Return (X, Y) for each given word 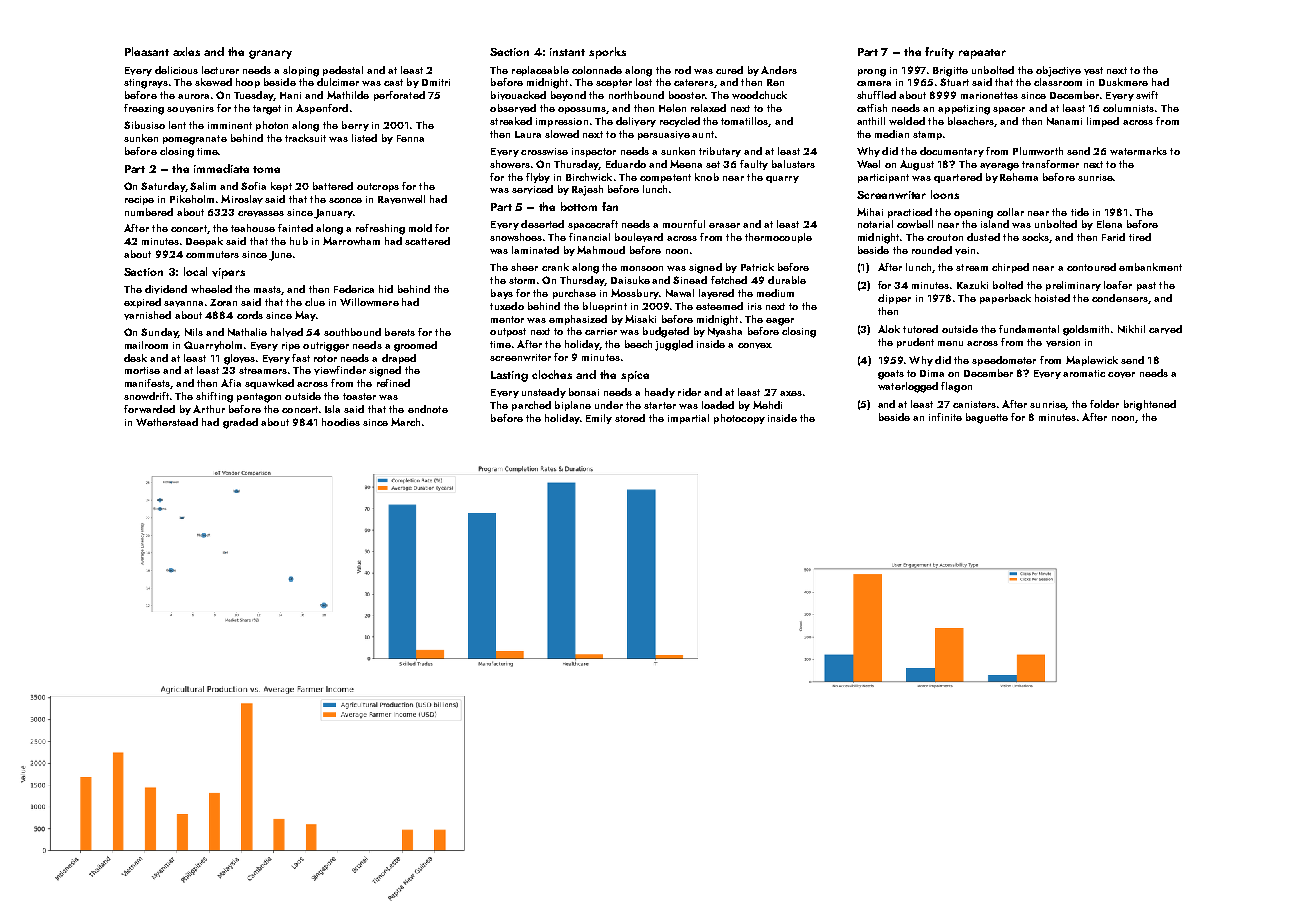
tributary (720, 152)
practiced (910, 213)
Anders (779, 70)
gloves (239, 359)
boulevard (639, 237)
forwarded (149, 409)
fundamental (1029, 329)
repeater (982, 54)
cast (393, 82)
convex (755, 346)
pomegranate (195, 140)
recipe (139, 200)
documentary (952, 152)
